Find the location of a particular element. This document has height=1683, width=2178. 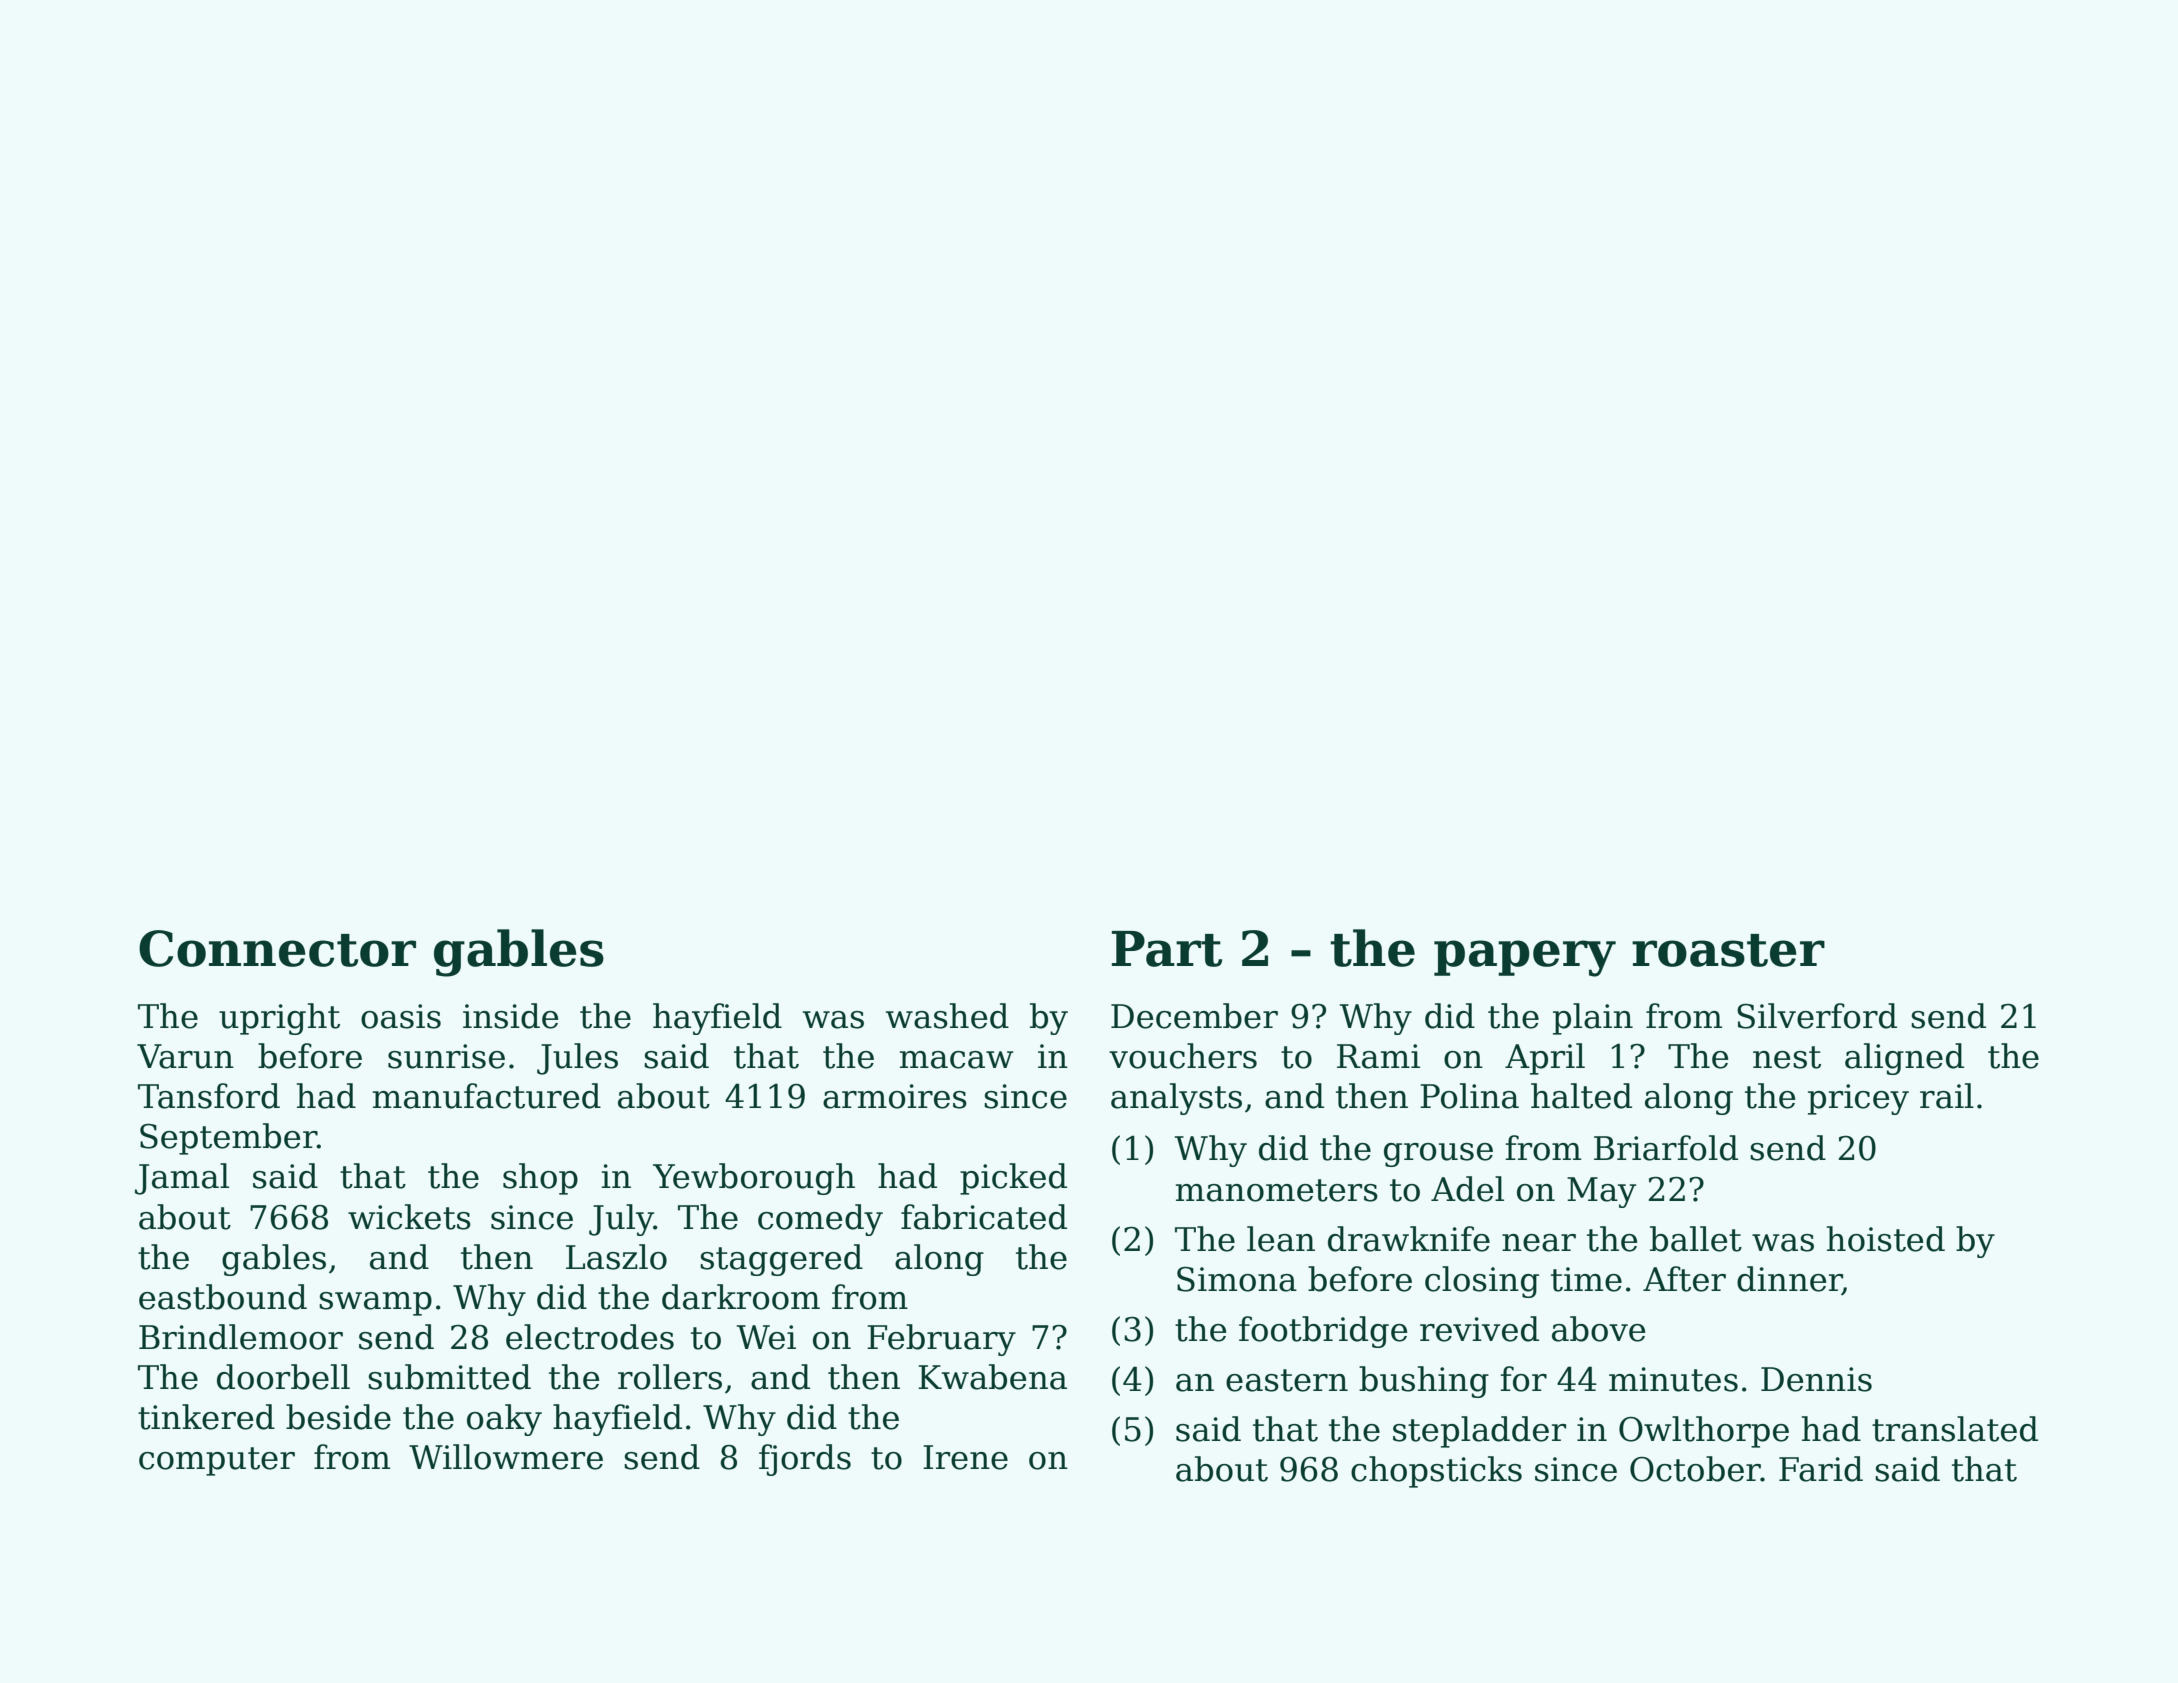

time is located at coordinates (1586, 1279).
